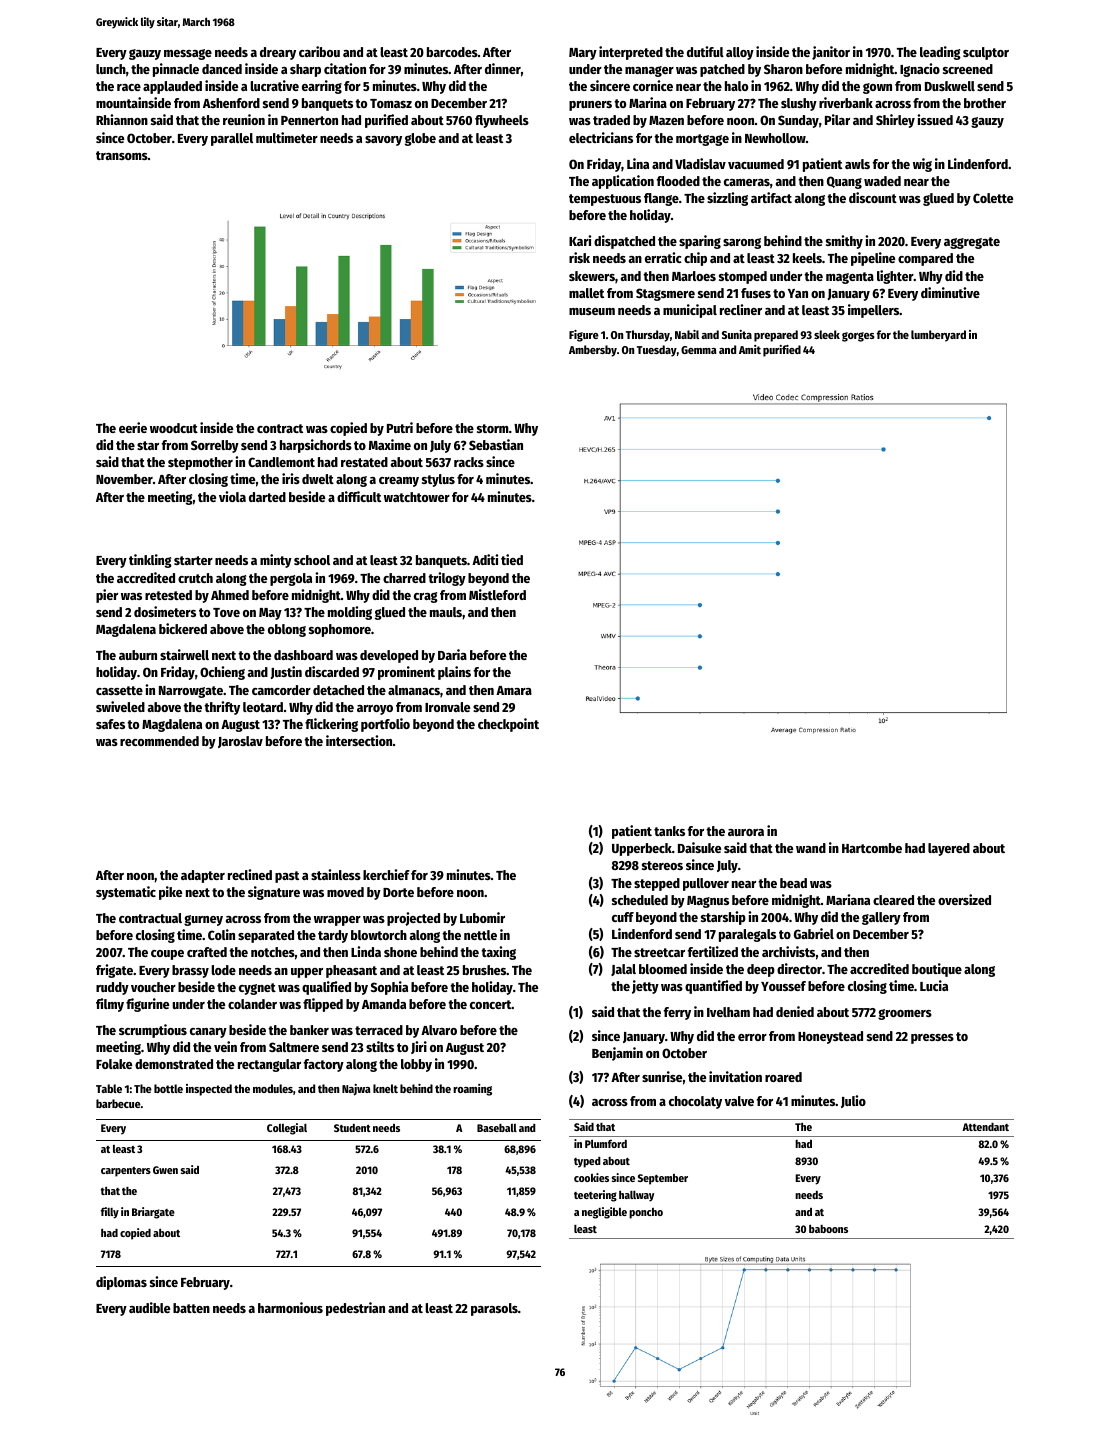  Describe the element at coordinates (922, 165) in the document. I see `wig` at that location.
